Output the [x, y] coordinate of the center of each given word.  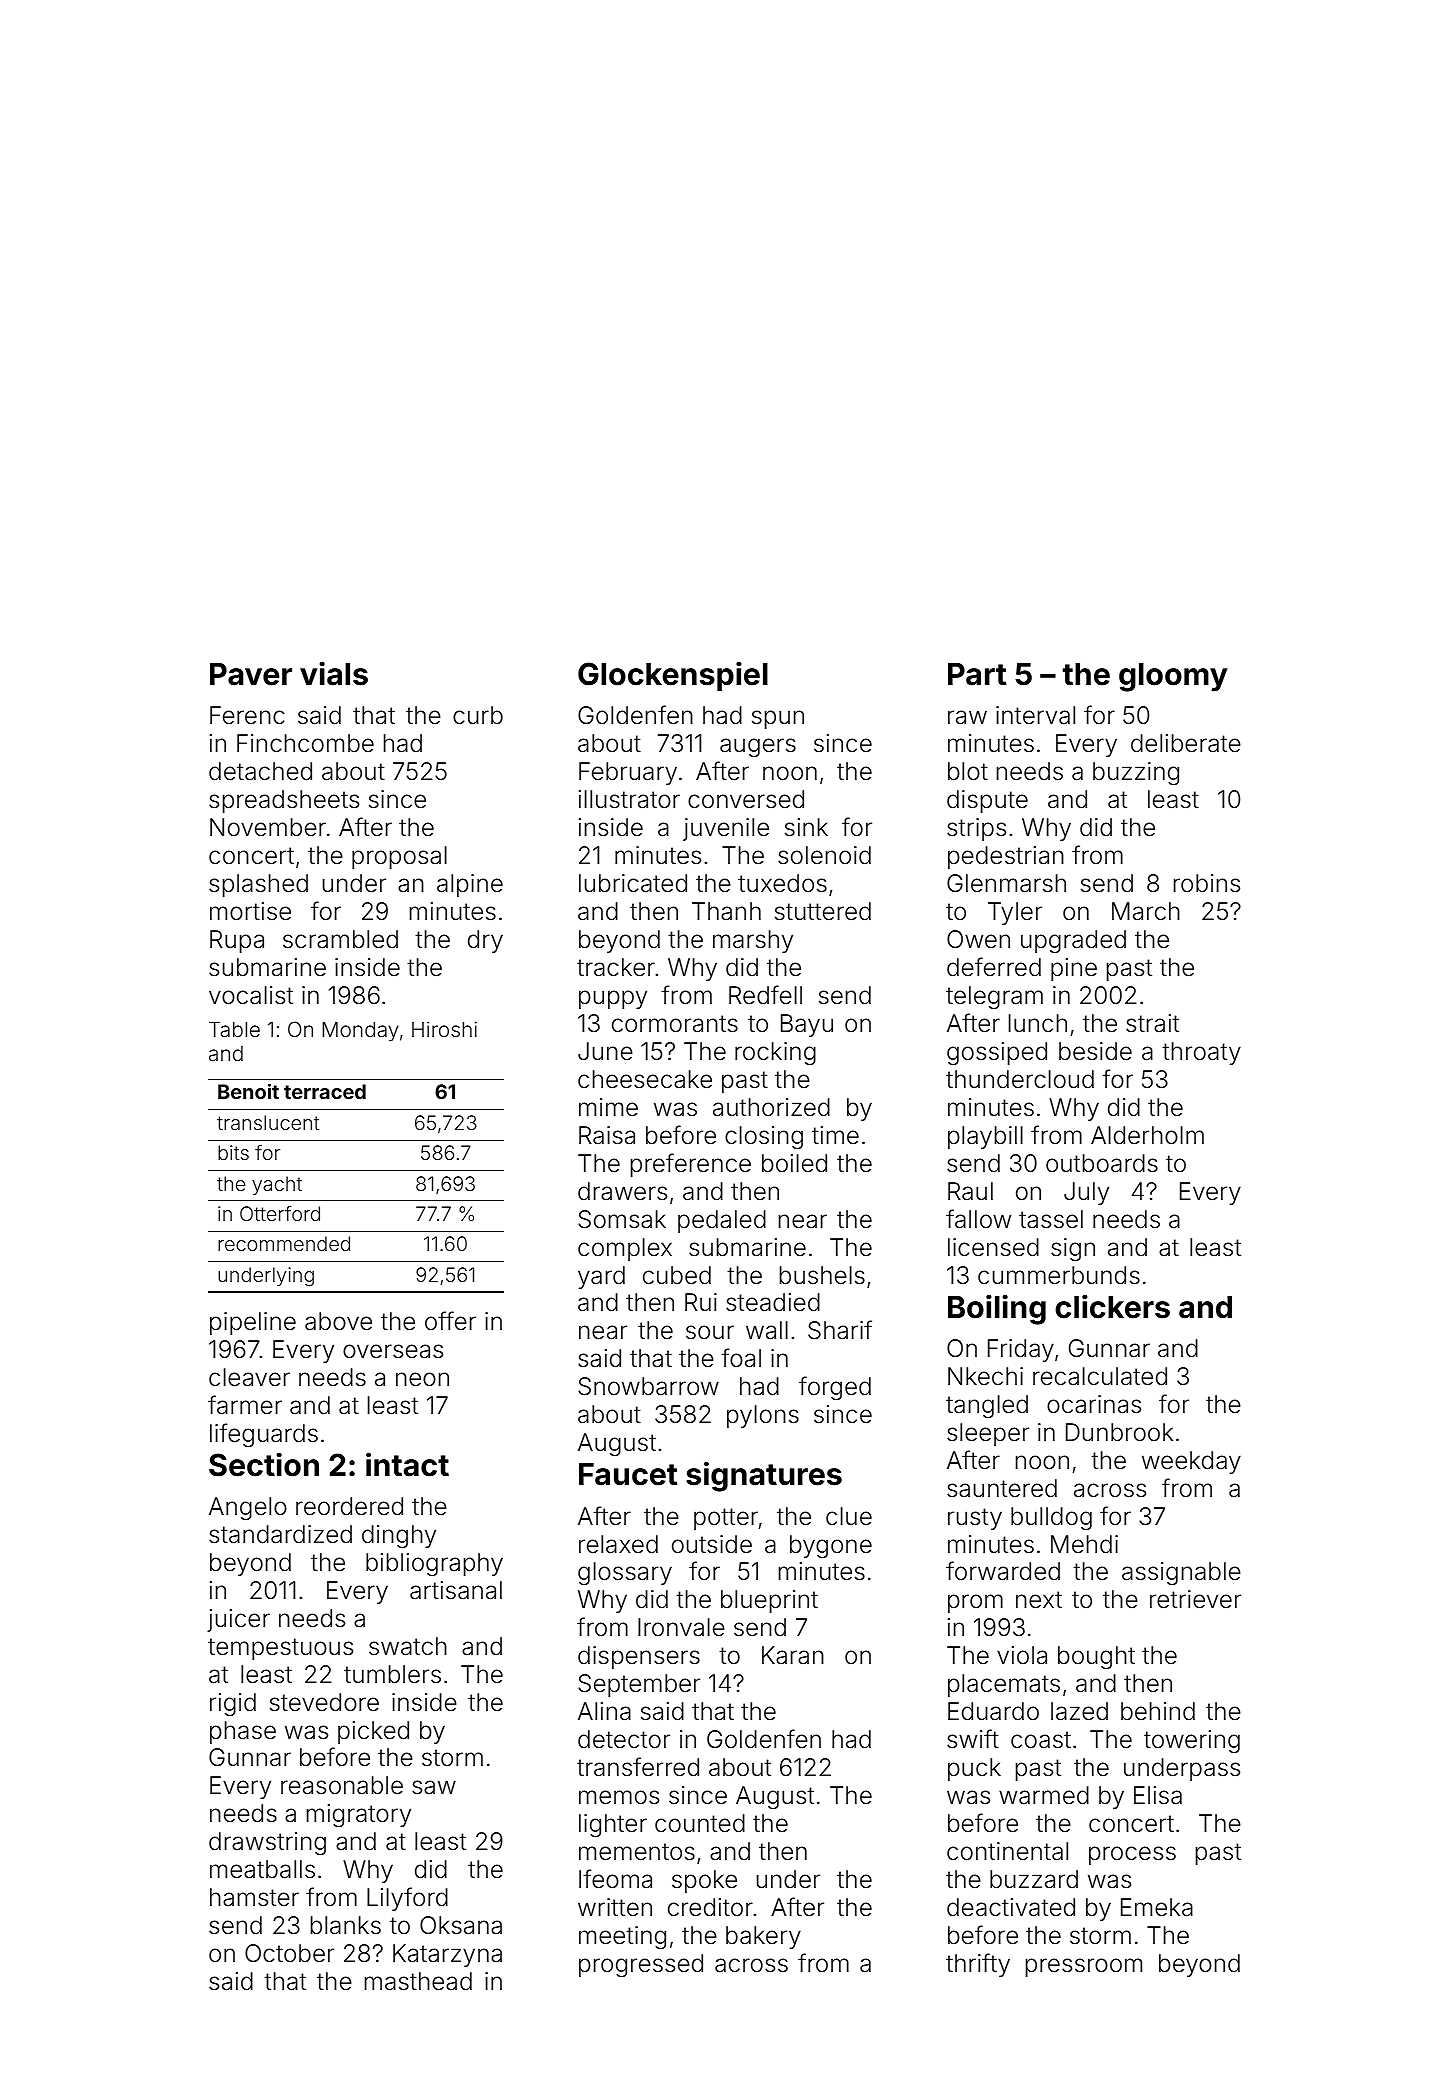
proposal [399, 857]
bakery [763, 1937]
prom [975, 1603]
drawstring [267, 1843]
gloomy [1173, 677]
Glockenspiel [673, 676]
